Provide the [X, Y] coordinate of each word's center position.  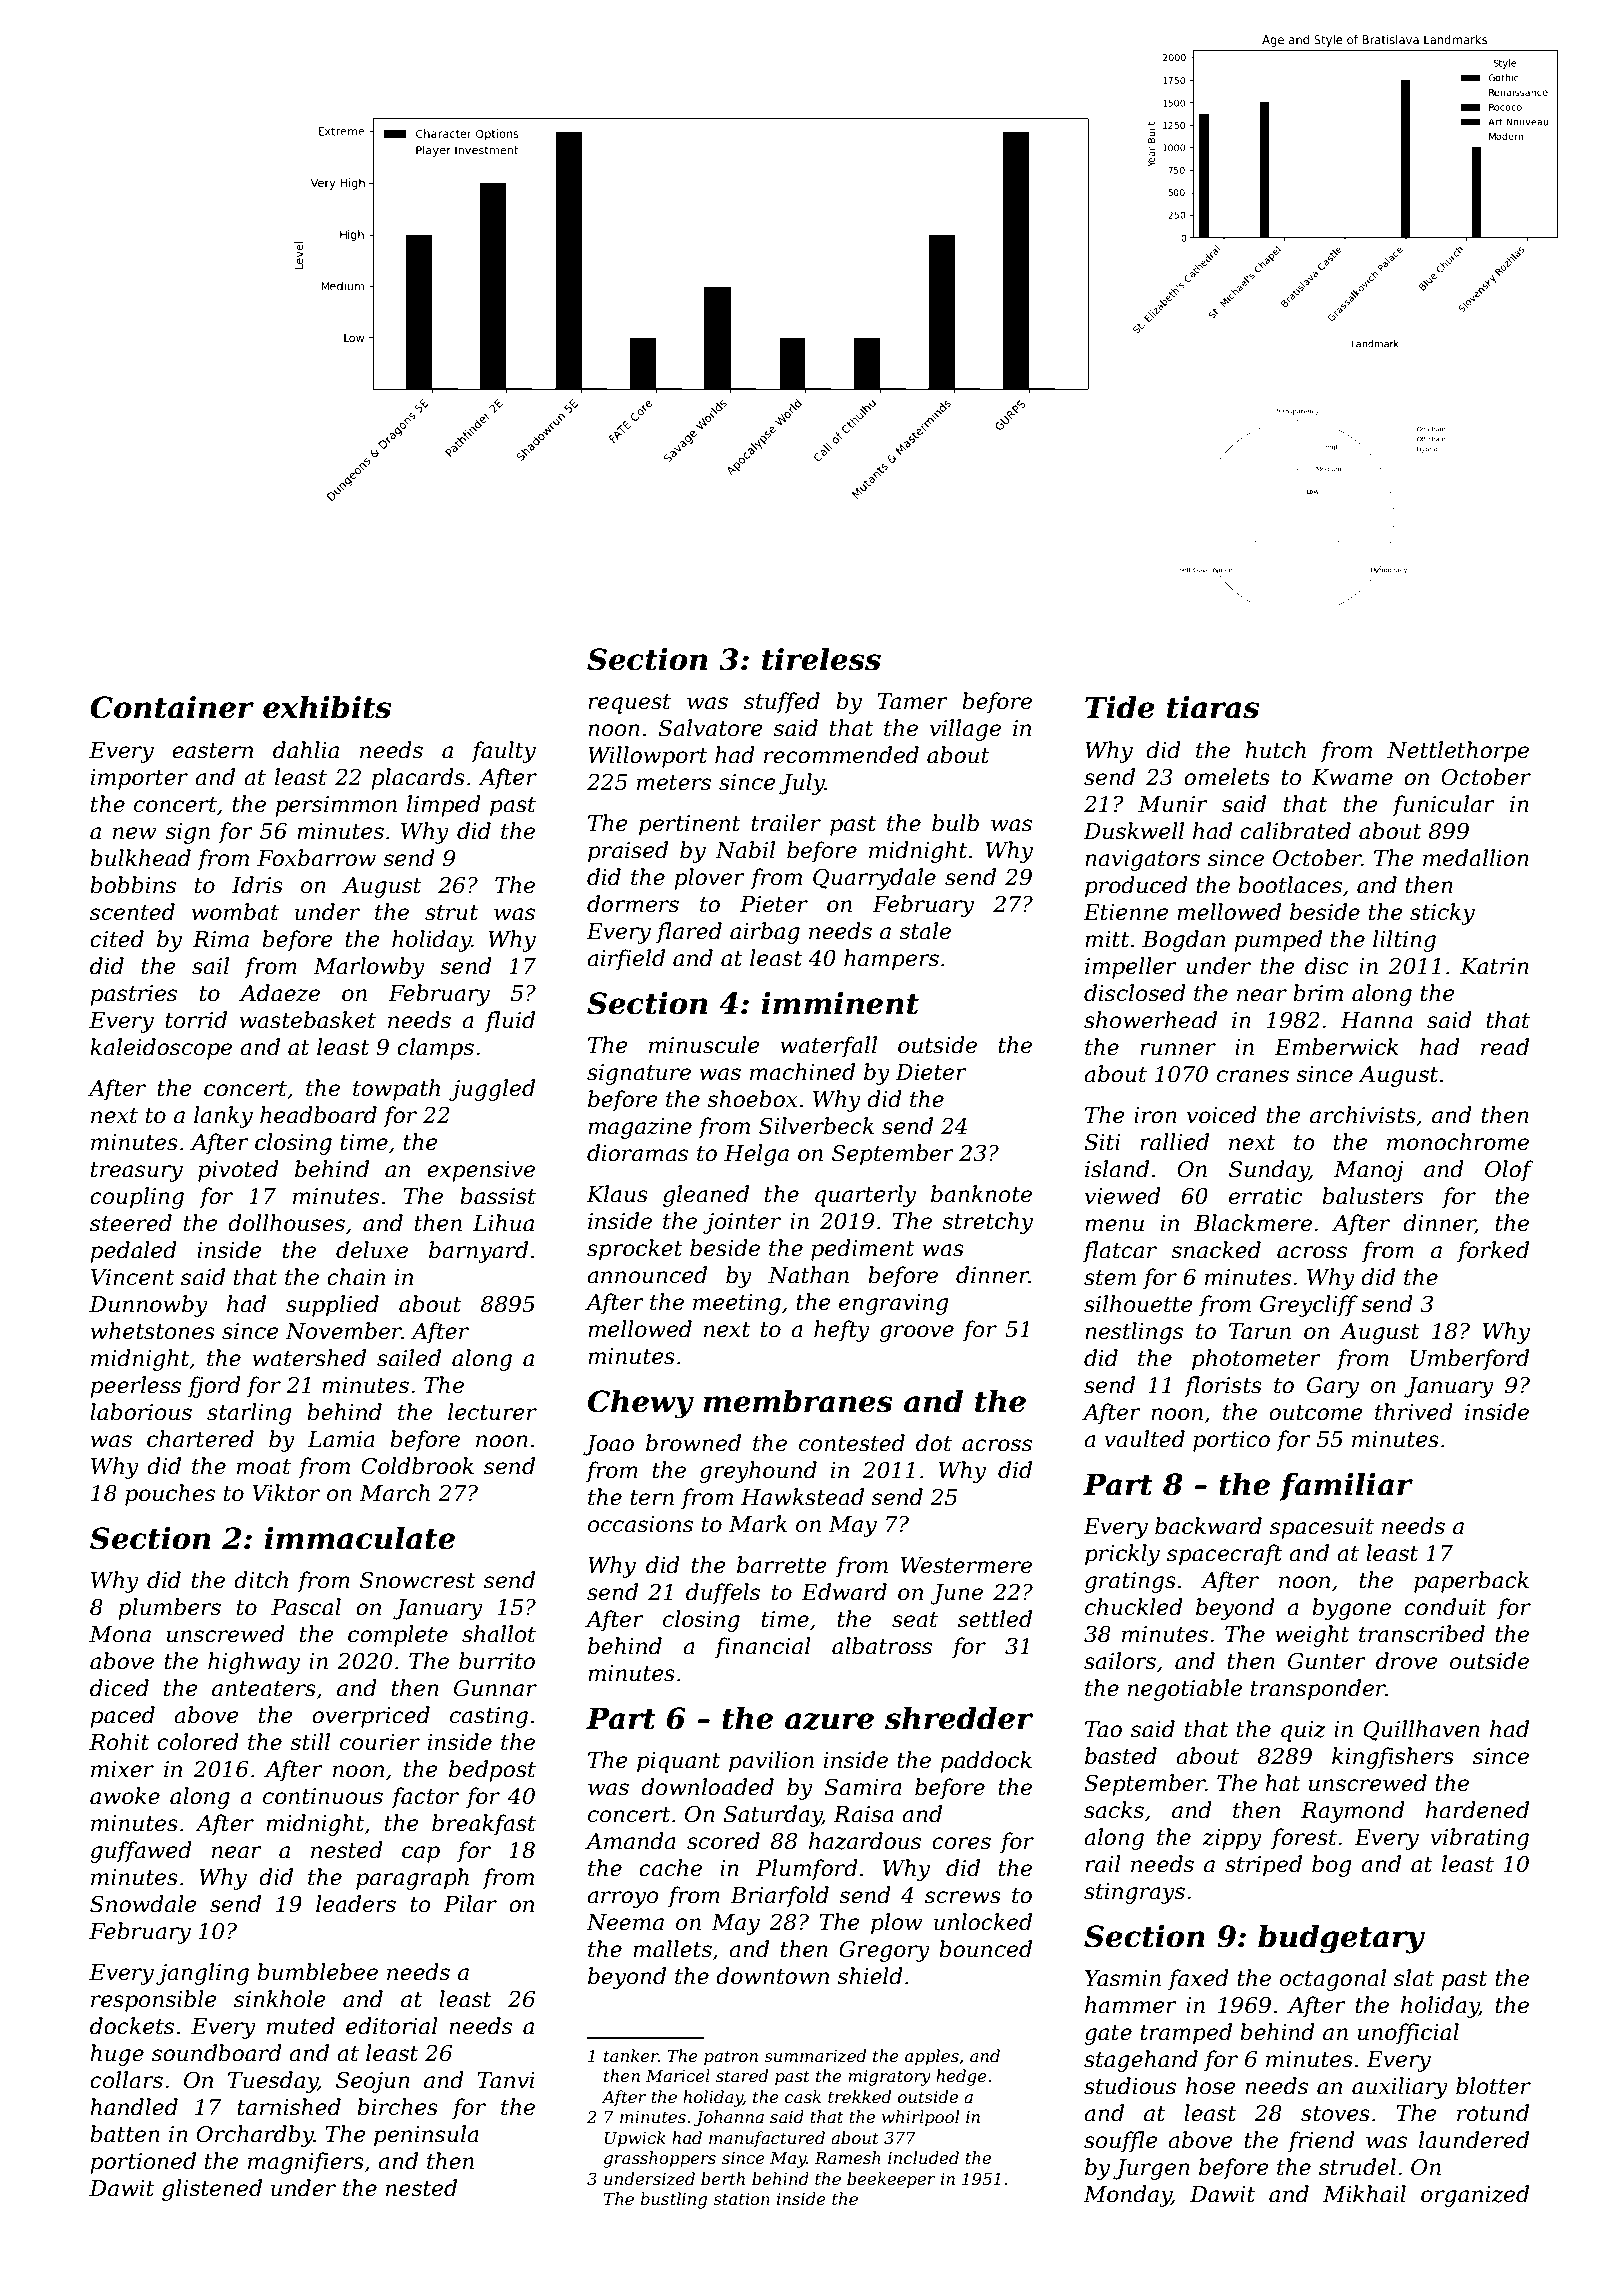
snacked [1216, 1250]
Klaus [617, 1194]
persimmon [336, 806]
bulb [955, 823]
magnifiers [306, 2163]
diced [119, 1688]
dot [934, 1443]
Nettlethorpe [1458, 752]
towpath [396, 1090]
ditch [261, 1580]
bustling [673, 2200]
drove [1407, 1661]
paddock [986, 1762]
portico [1231, 1441]
